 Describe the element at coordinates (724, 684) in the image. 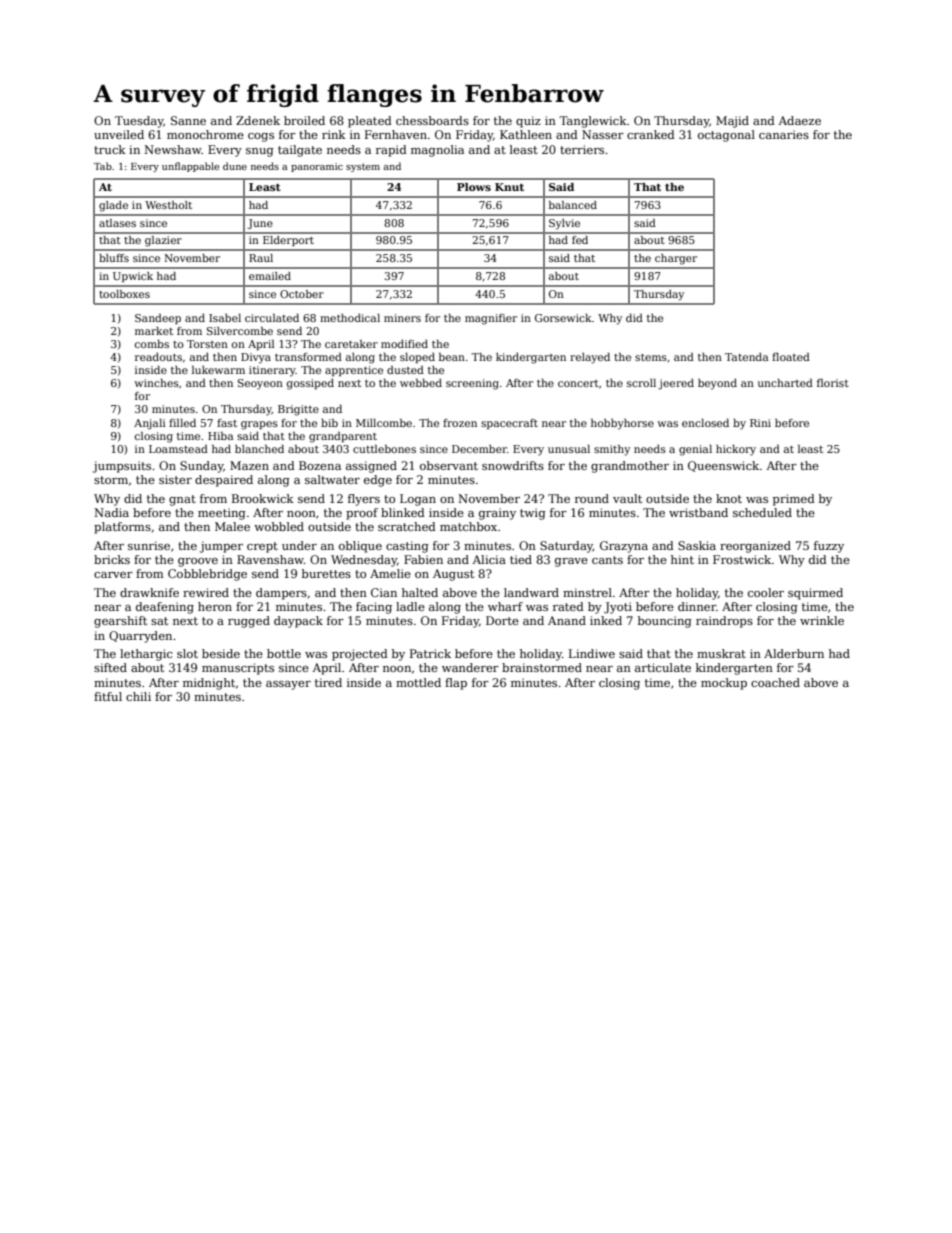

I see `mockup` at that location.
